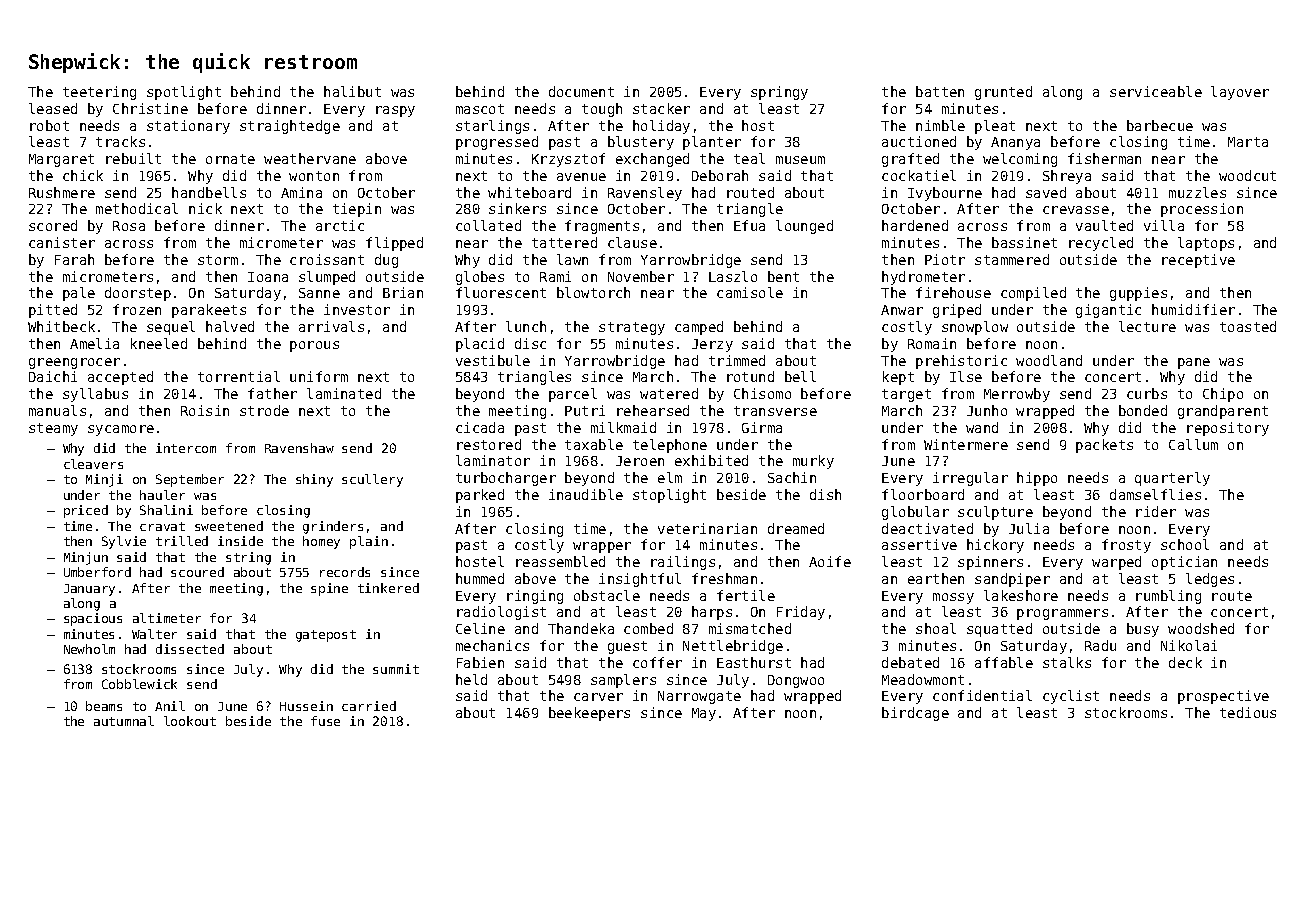  What do you see at coordinates (1156, 91) in the page?
I see `serviceable` at bounding box center [1156, 91].
